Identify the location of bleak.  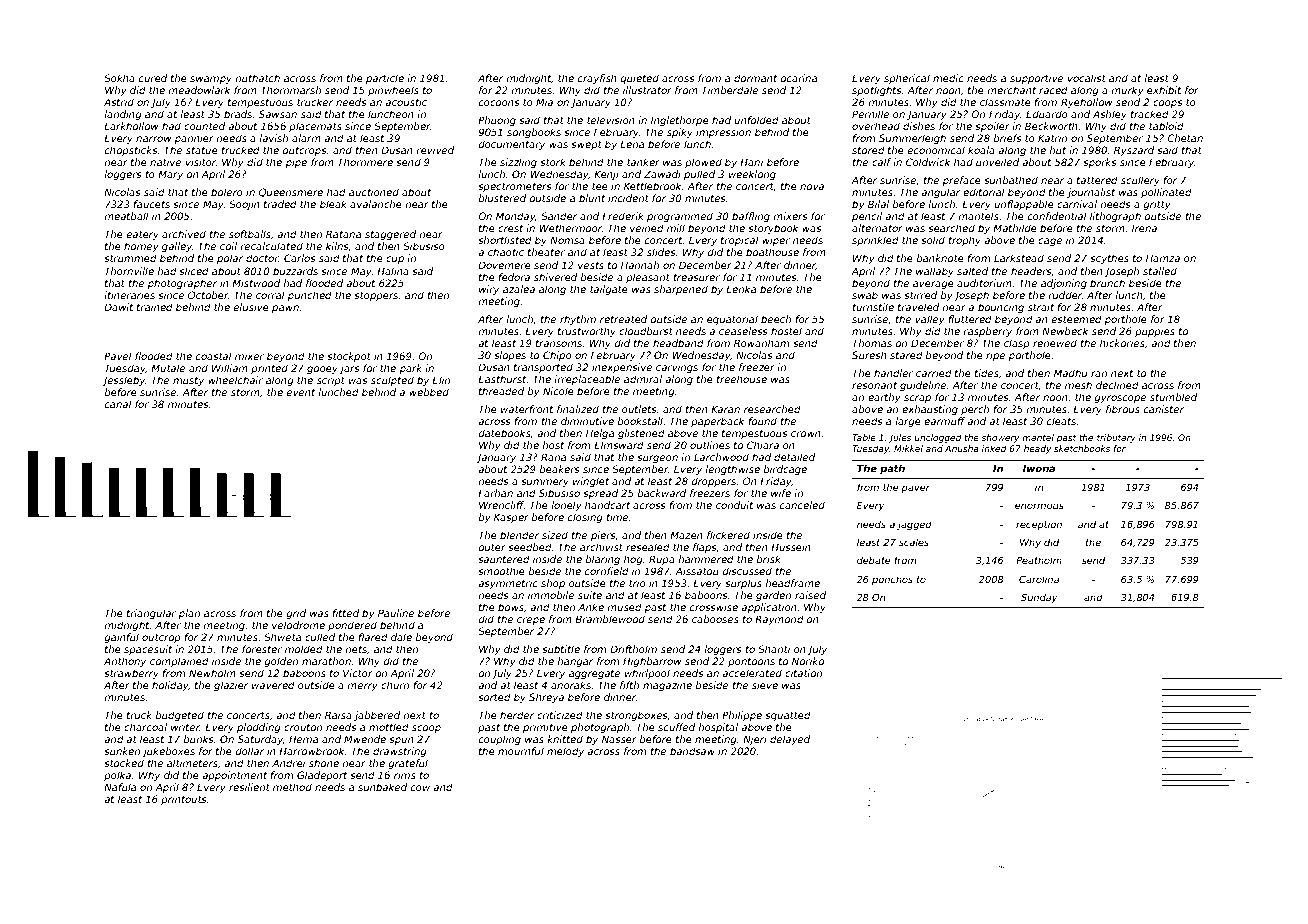
(333, 204).
